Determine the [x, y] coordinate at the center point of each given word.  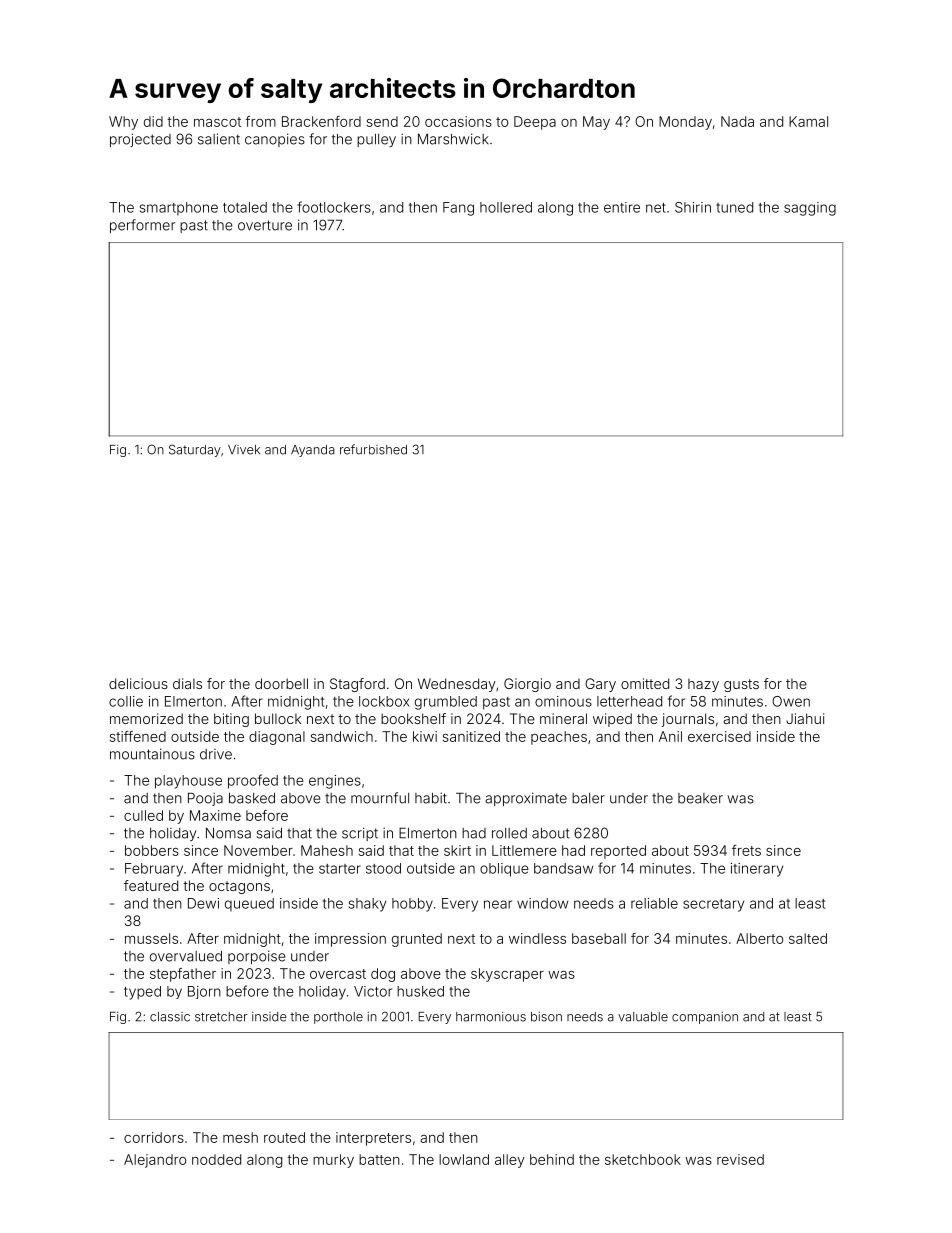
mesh [240, 1137]
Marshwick [453, 139]
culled [143, 815]
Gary [600, 685]
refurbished [373, 449]
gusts [741, 685]
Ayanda [313, 451]
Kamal [808, 121]
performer [142, 226]
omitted [645, 683]
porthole [338, 1018]
